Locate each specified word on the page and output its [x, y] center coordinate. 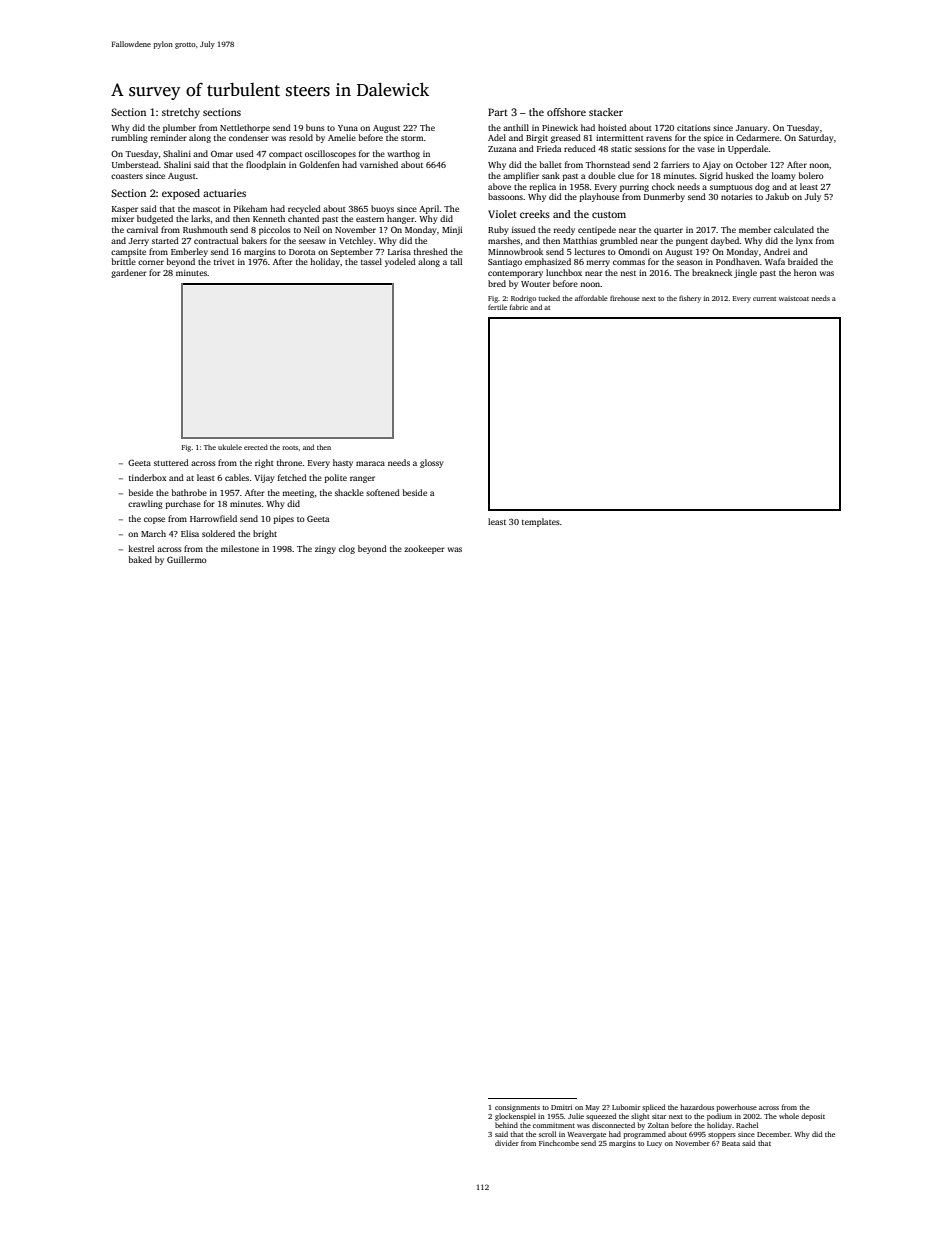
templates [541, 522]
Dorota [302, 252]
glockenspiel [515, 1117]
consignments [517, 1108]
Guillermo [187, 559]
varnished [379, 164]
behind [506, 1125]
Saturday [816, 138]
